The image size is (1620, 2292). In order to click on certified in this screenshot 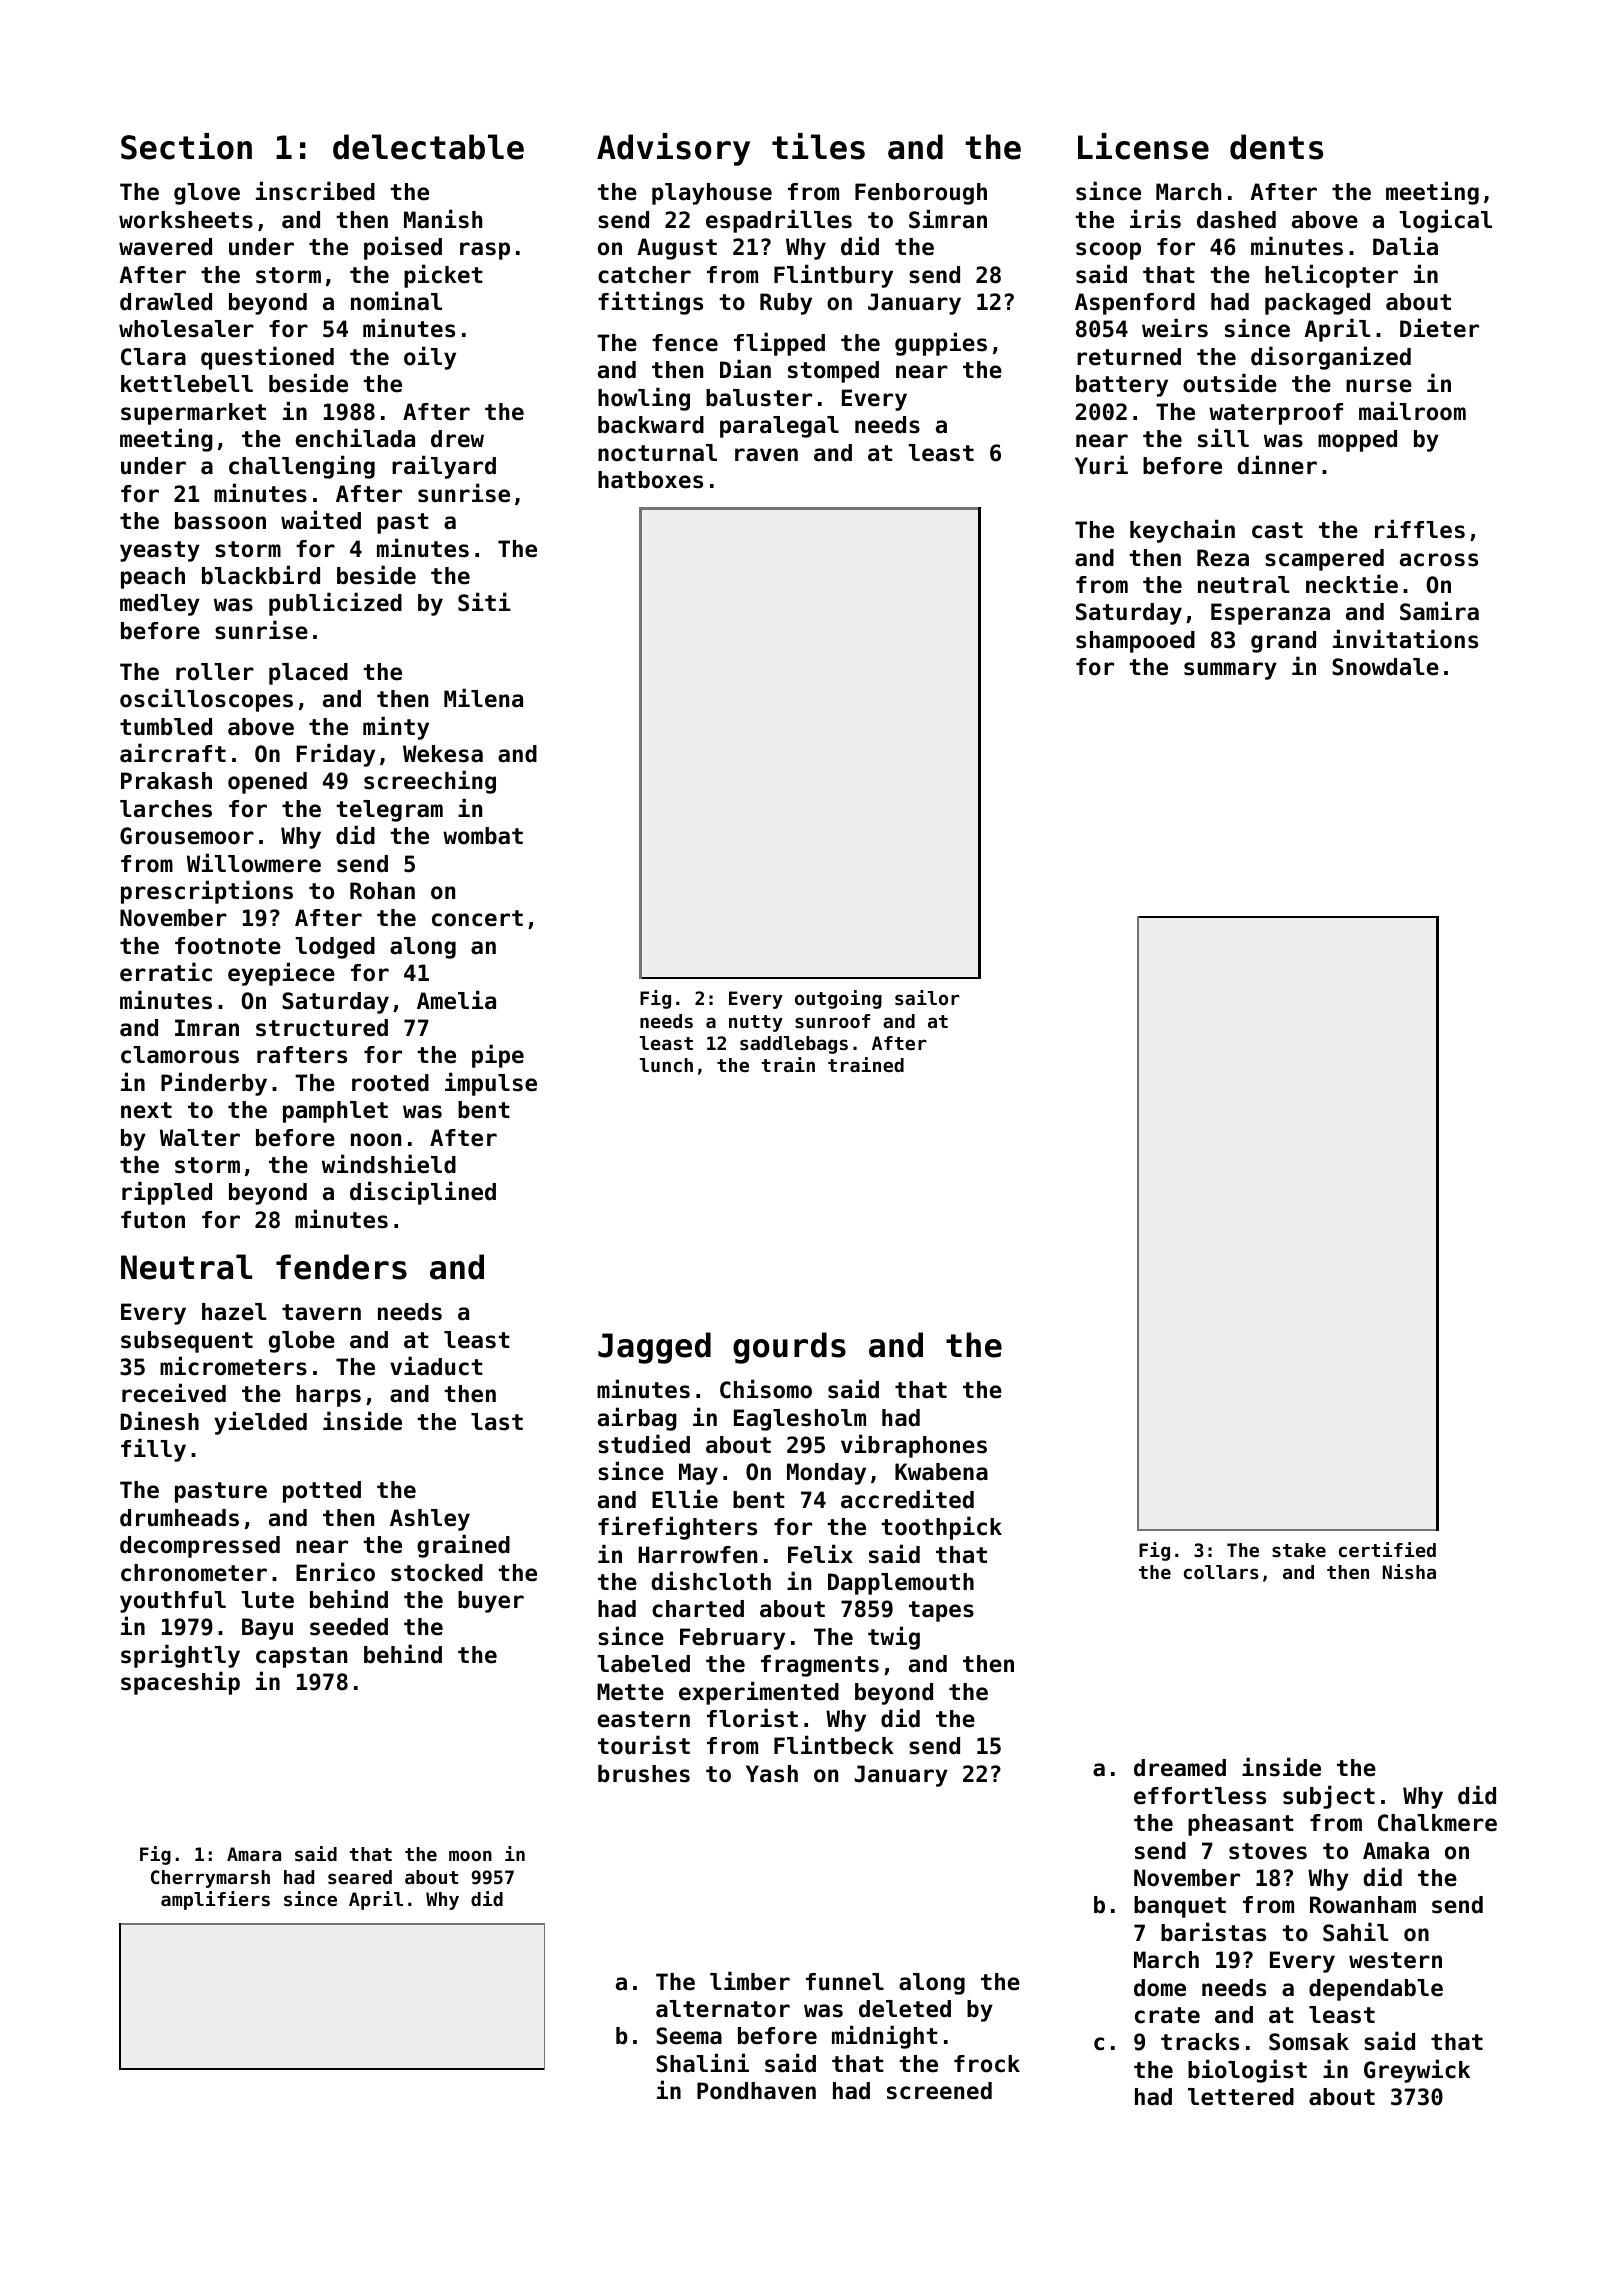, I will do `click(1387, 1549)`.
